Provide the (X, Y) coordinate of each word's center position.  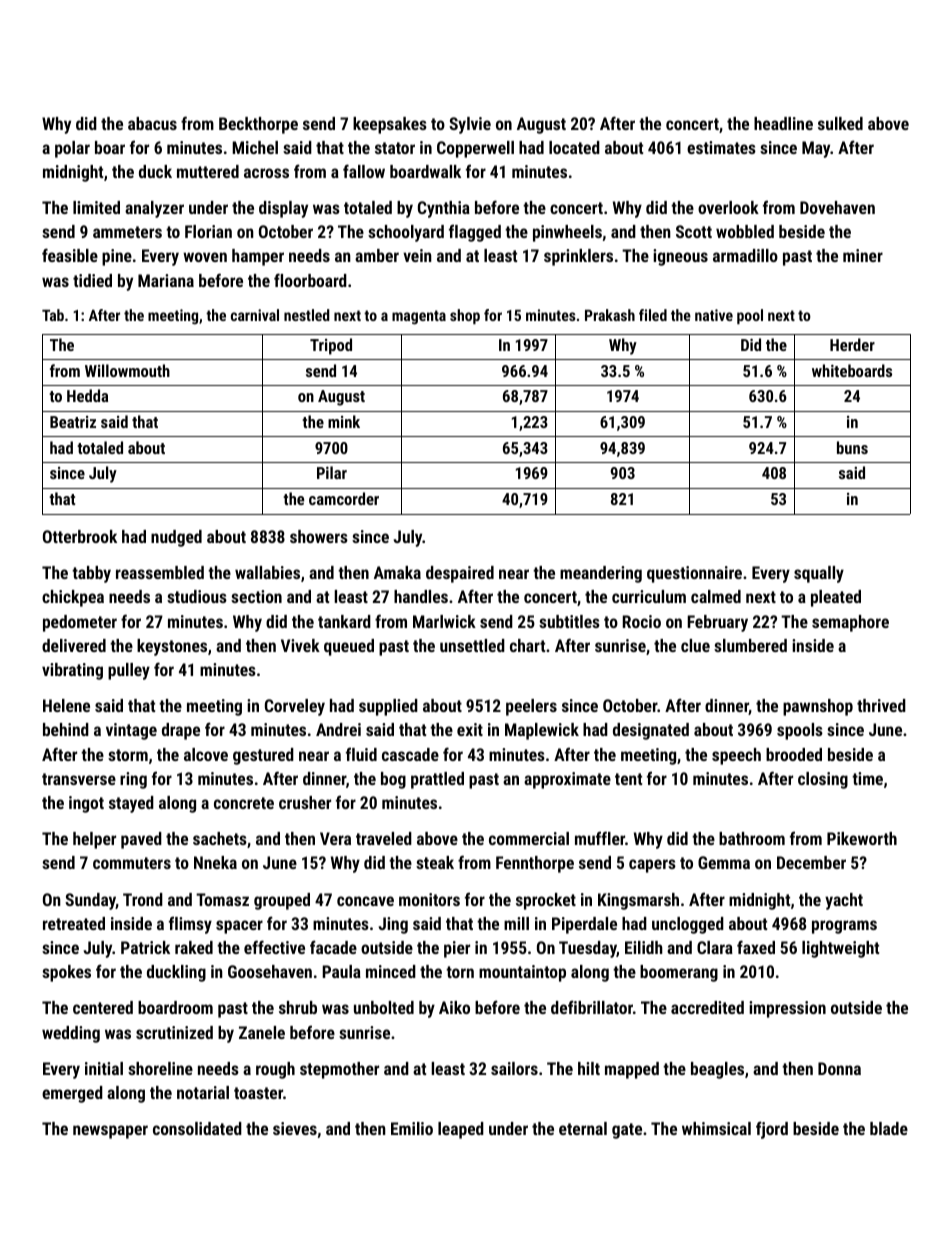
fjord (772, 1130)
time (867, 778)
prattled (437, 780)
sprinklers (578, 257)
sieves (295, 1128)
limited (96, 207)
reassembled (160, 572)
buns (852, 447)
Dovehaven (837, 207)
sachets (220, 838)
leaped (461, 1130)
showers (319, 536)
